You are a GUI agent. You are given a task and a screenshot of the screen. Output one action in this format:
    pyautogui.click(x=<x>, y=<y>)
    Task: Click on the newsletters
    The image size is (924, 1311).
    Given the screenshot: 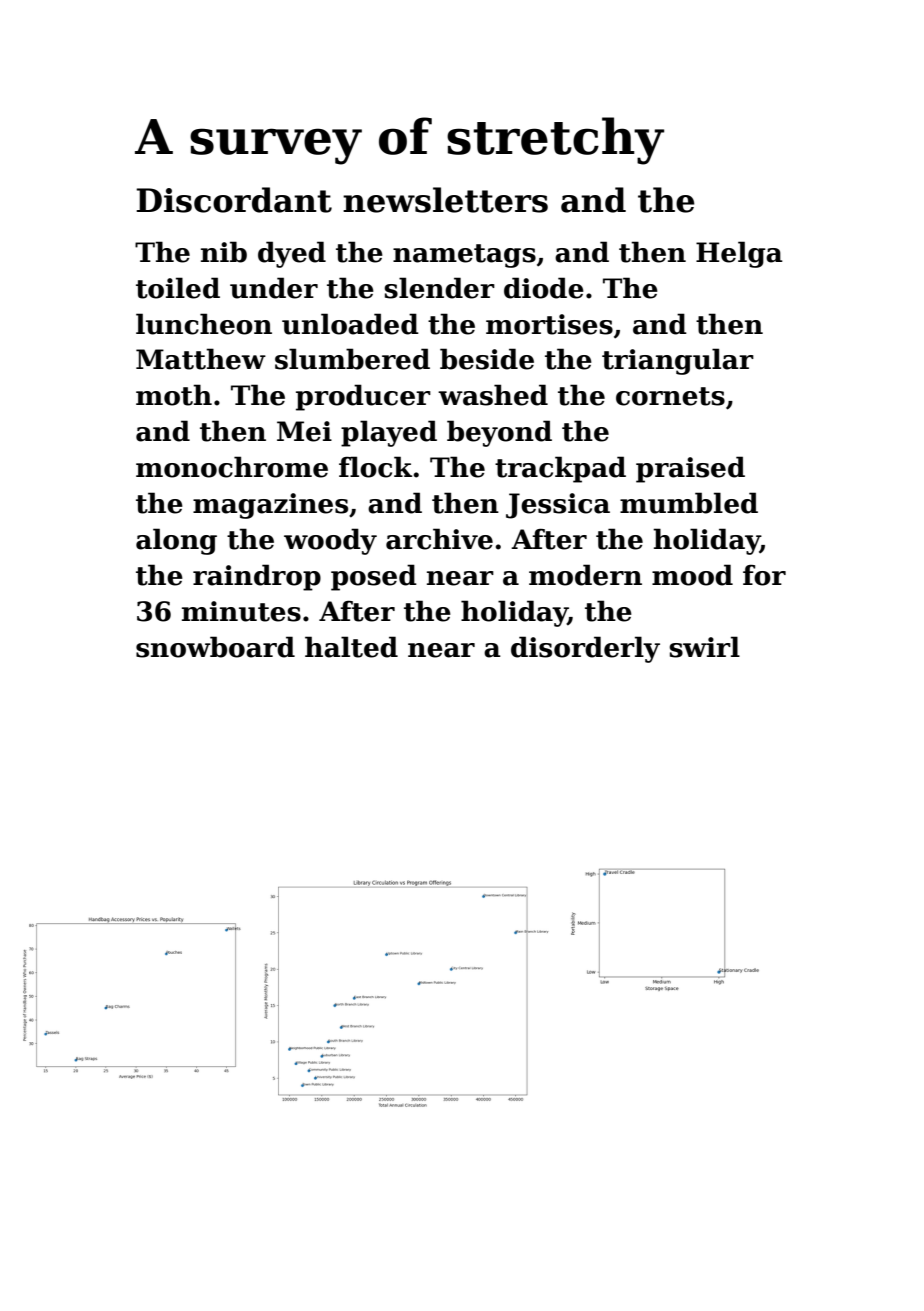 What is the action you would take?
    pyautogui.click(x=445, y=200)
